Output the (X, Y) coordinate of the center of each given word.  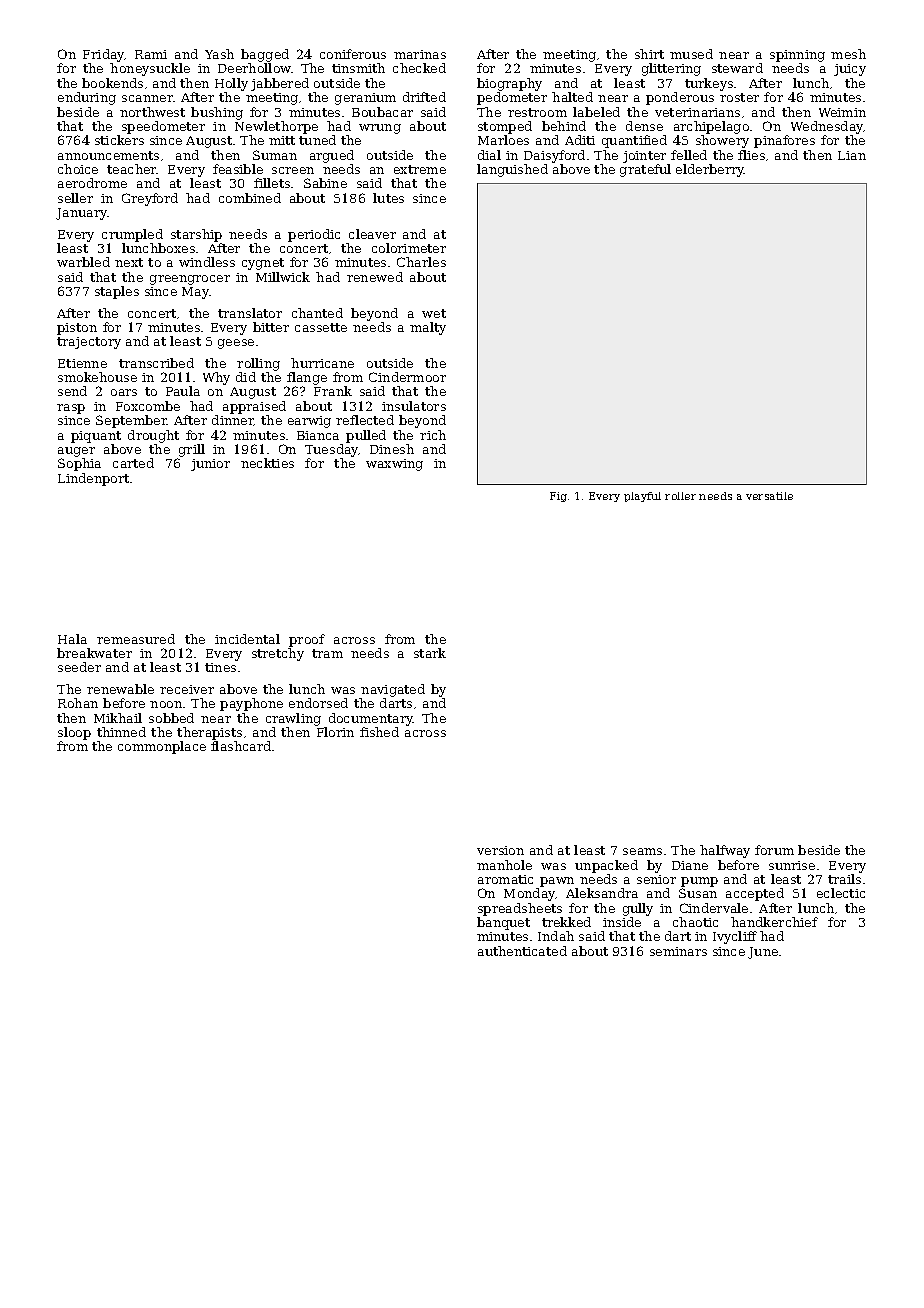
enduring (87, 98)
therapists (209, 733)
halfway (725, 851)
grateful (645, 170)
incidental (247, 639)
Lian (852, 155)
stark (430, 653)
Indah (556, 936)
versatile (769, 496)
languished (512, 170)
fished (379, 732)
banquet (503, 923)
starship (196, 235)
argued (332, 156)
